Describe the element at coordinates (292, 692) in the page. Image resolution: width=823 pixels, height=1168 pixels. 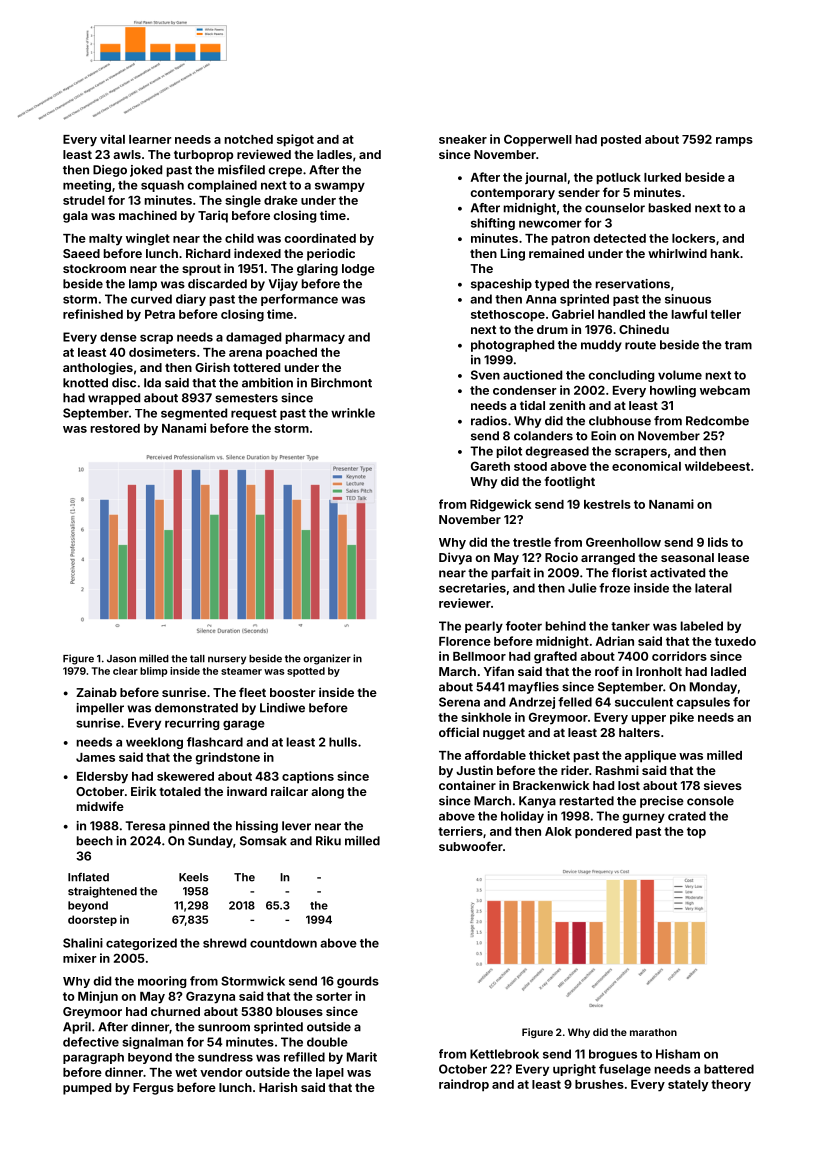
I see `booster` at that location.
